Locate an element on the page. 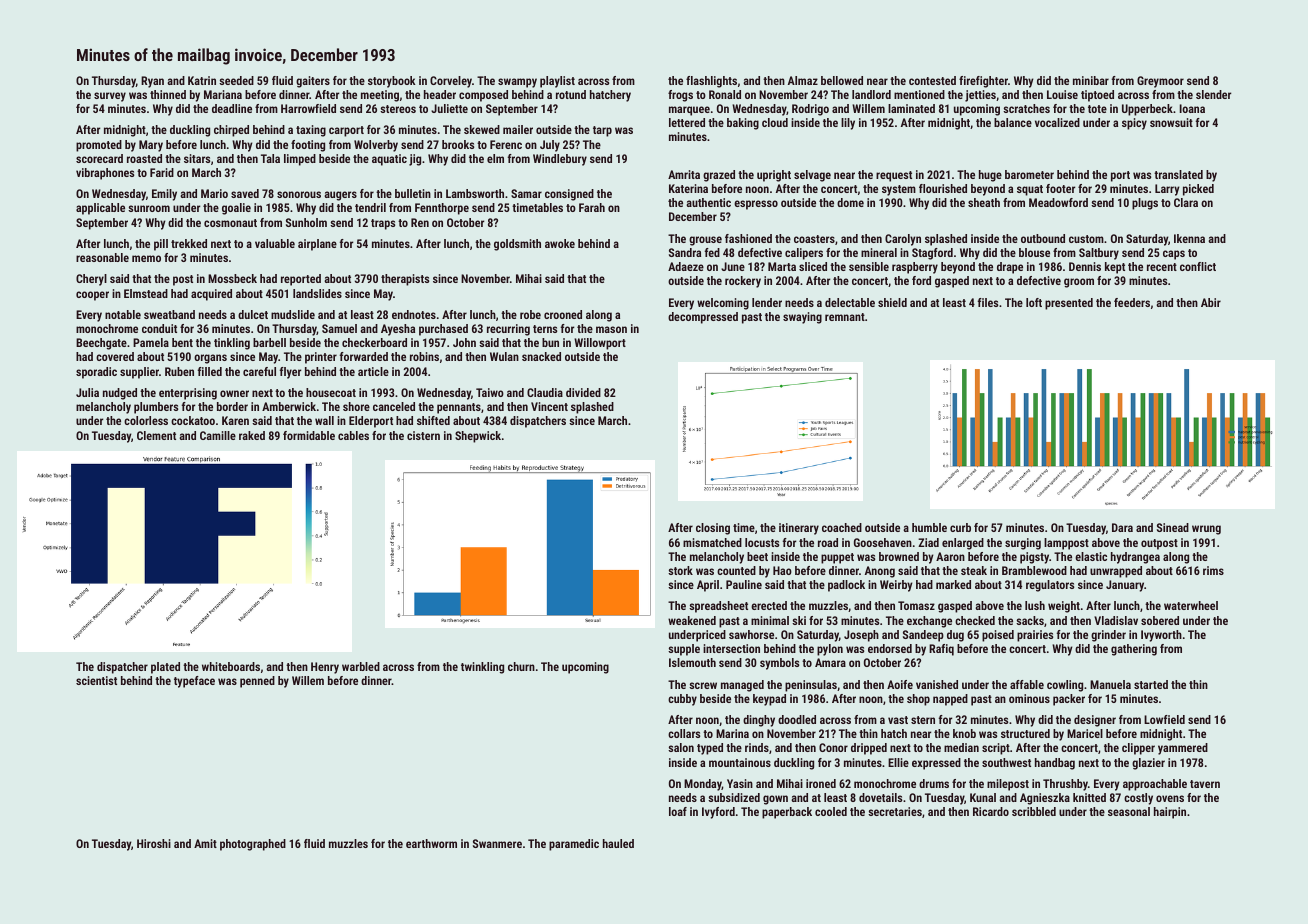 This document has height=924, width=1308. scribbled is located at coordinates (1034, 811).
